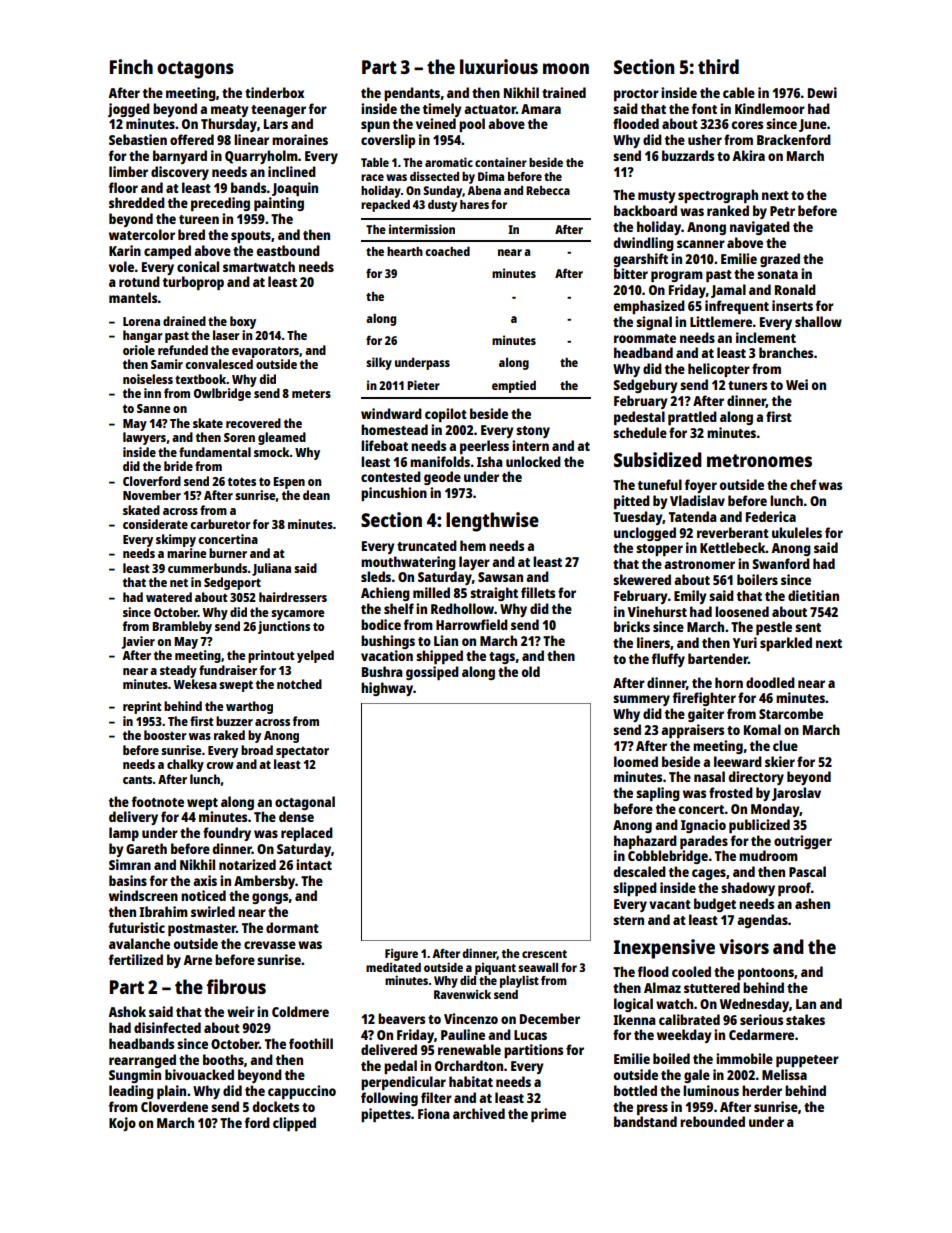 This document has width=952, height=1233. Describe the element at coordinates (178, 466) in the document. I see `bride` at that location.
